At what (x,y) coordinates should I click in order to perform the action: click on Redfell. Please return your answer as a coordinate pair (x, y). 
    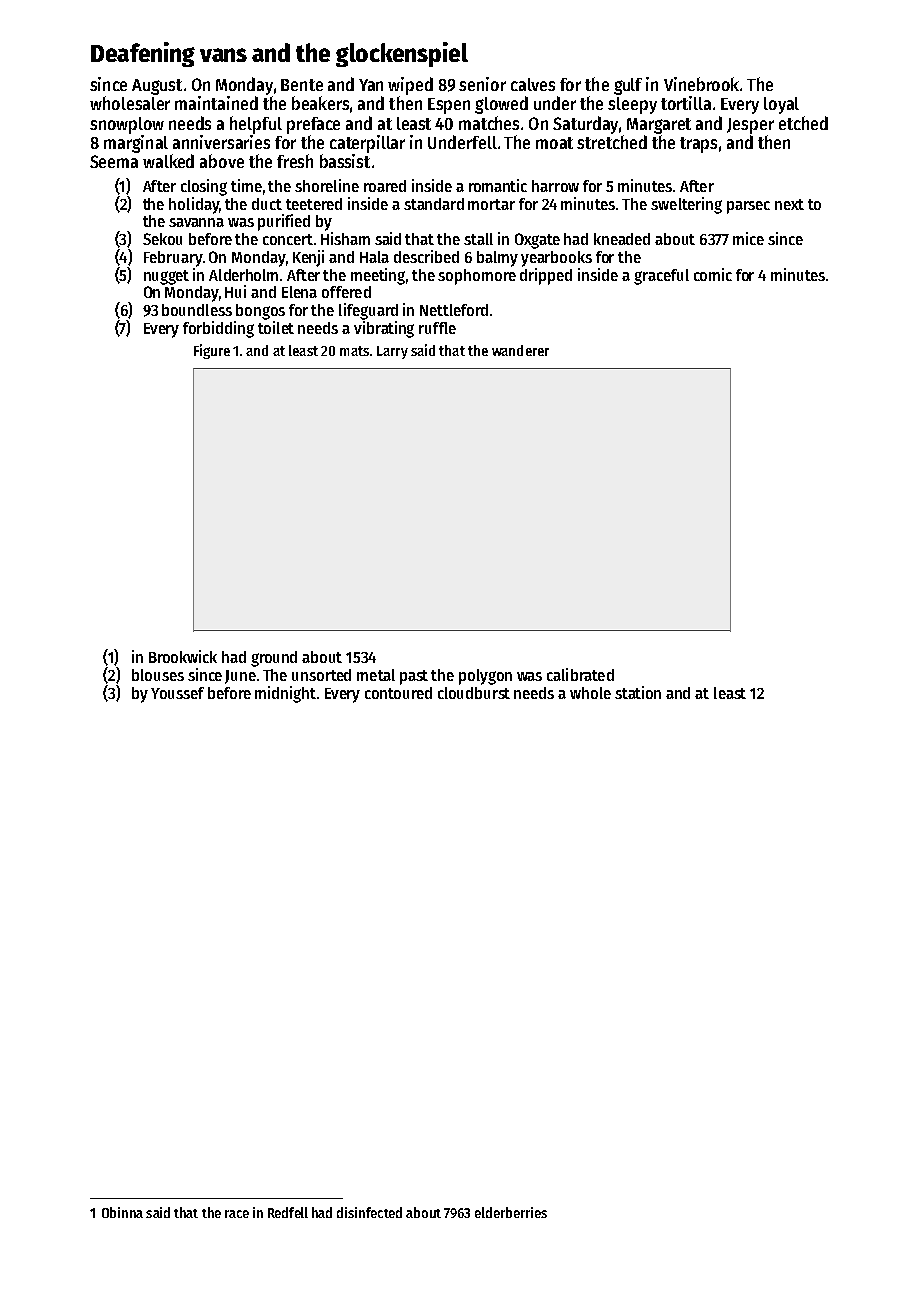
    Looking at the image, I should click on (288, 1212).
